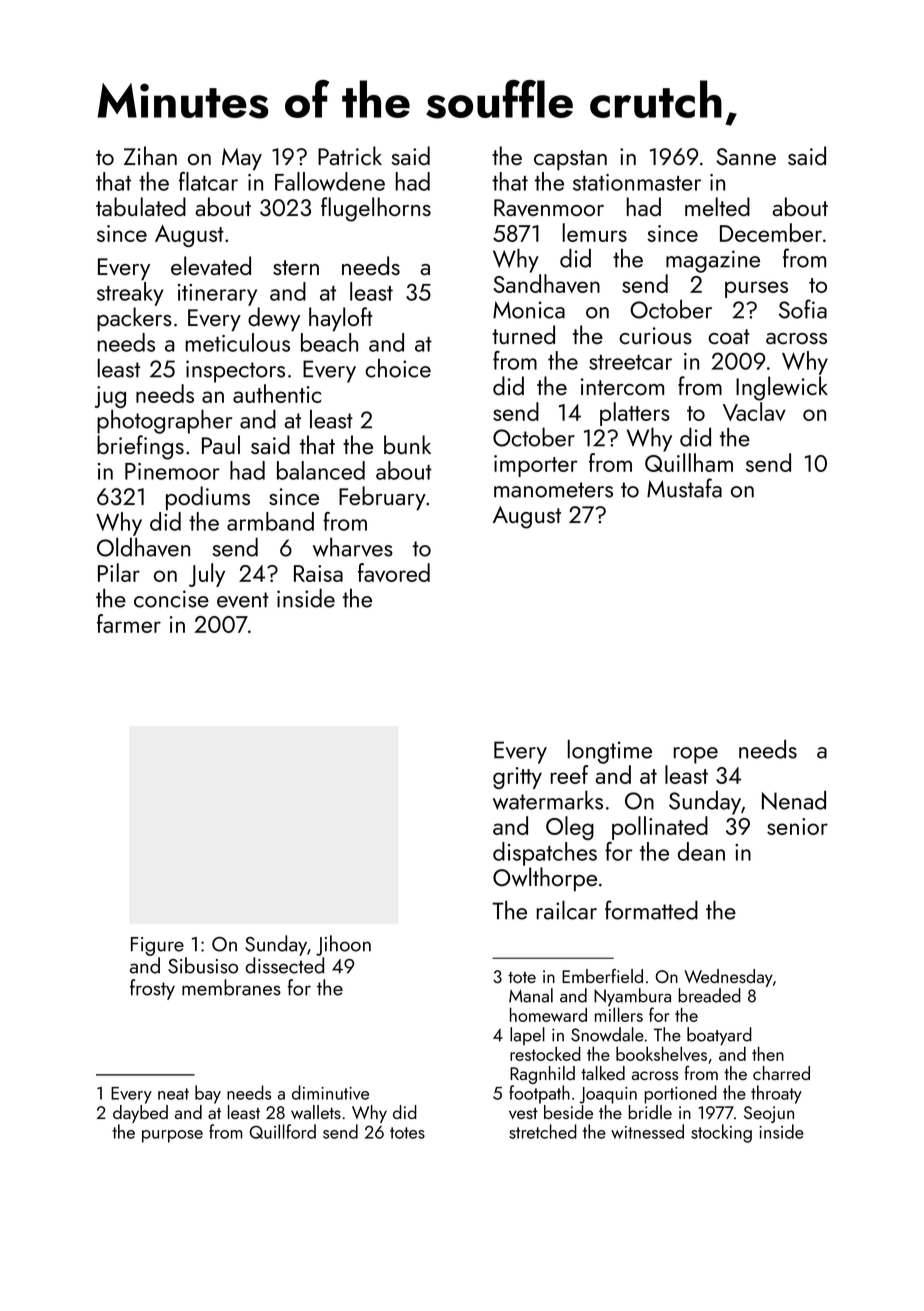 This document has height=1311, width=924. What do you see at coordinates (172, 1136) in the document?
I see `purpose` at bounding box center [172, 1136].
